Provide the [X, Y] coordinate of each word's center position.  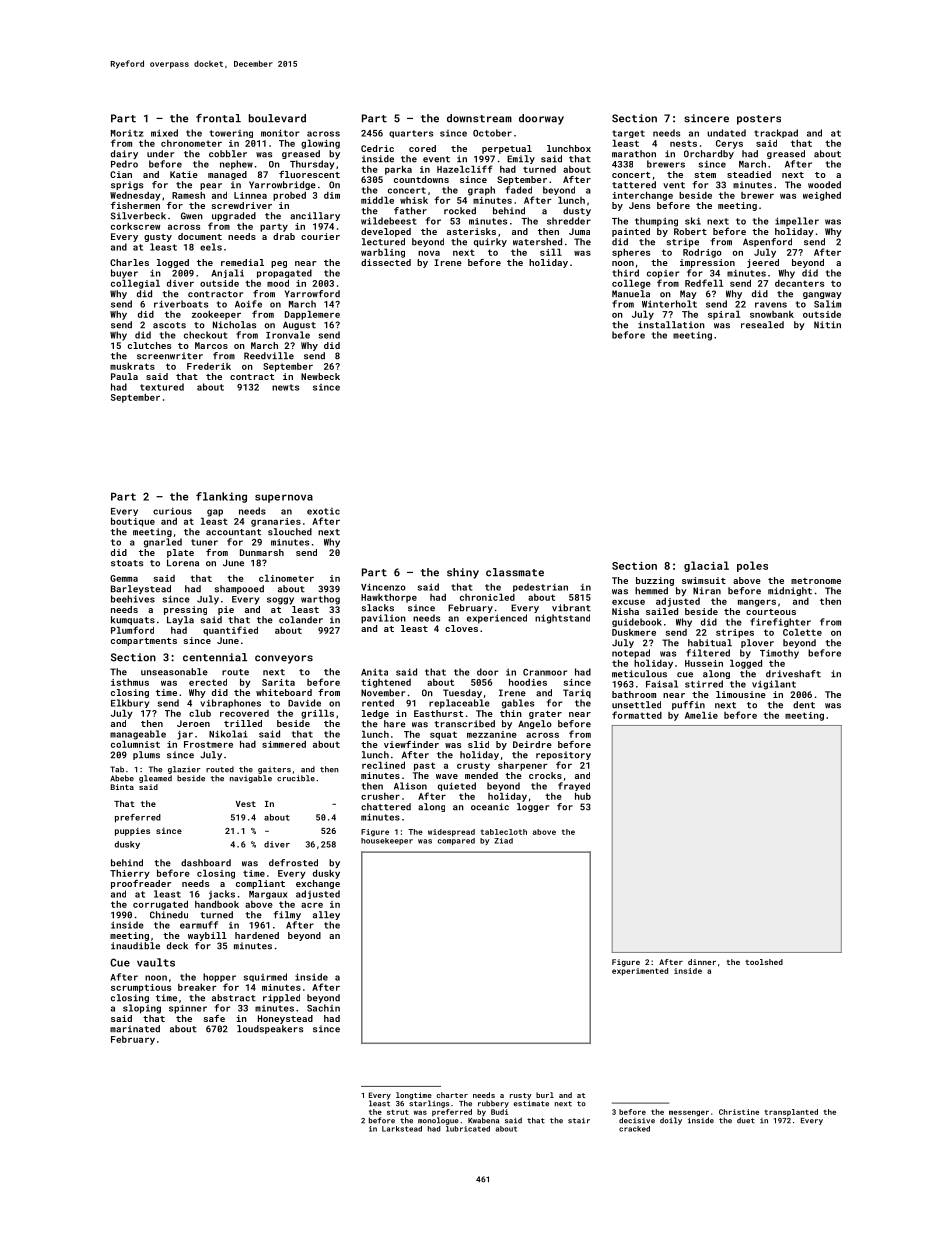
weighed [822, 196]
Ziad [503, 841]
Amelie [701, 715]
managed [227, 175]
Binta [122, 787]
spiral [724, 315]
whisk [414, 200]
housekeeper [387, 841]
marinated [135, 1029]
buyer [124, 274]
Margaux [268, 895]
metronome [816, 581]
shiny [463, 573]
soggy [280, 601]
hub [583, 796]
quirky [490, 242]
